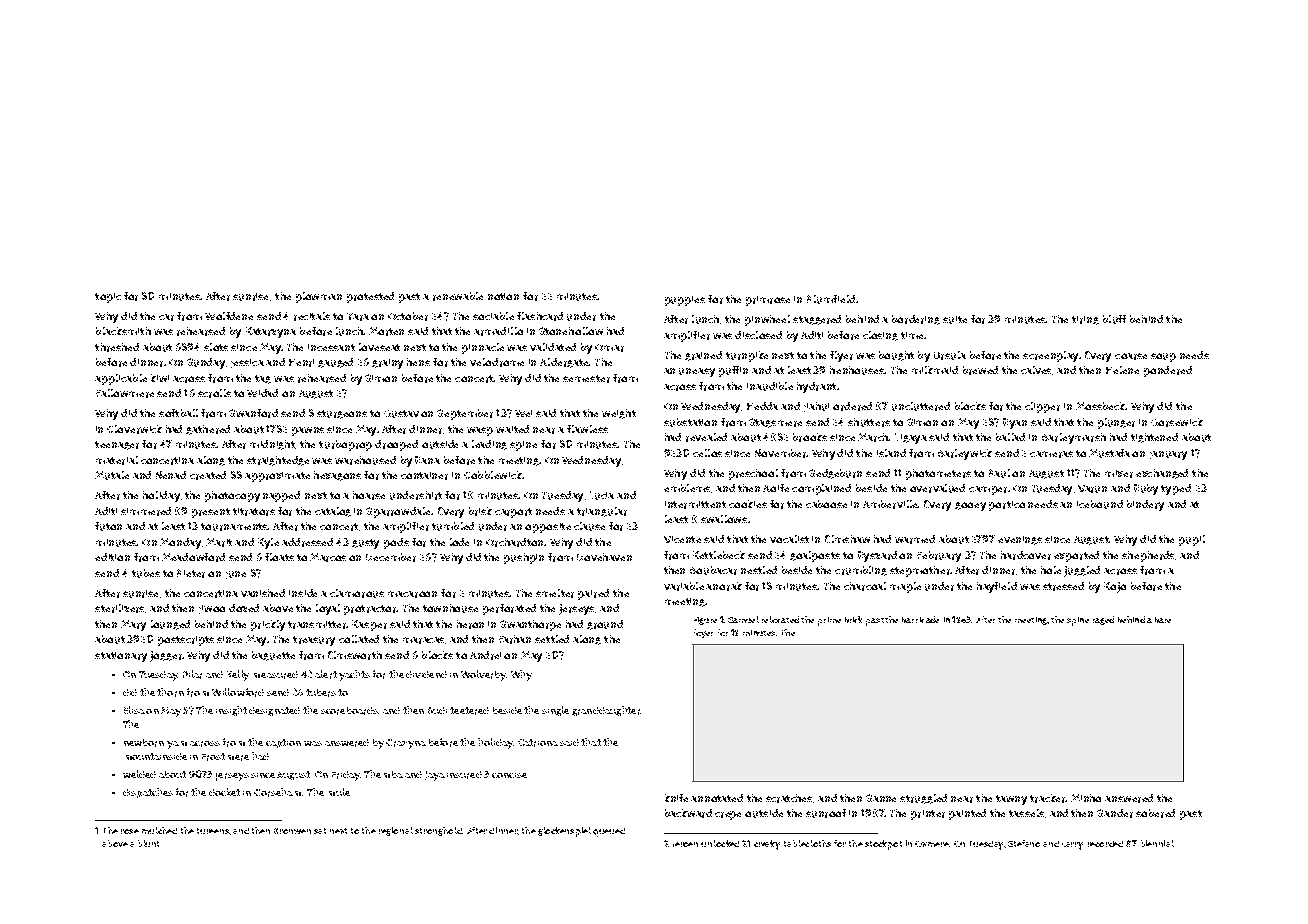 The width and height of the screenshot is (1308, 924). Describe the element at coordinates (1115, 587) in the screenshot. I see `Kojo` at that location.
